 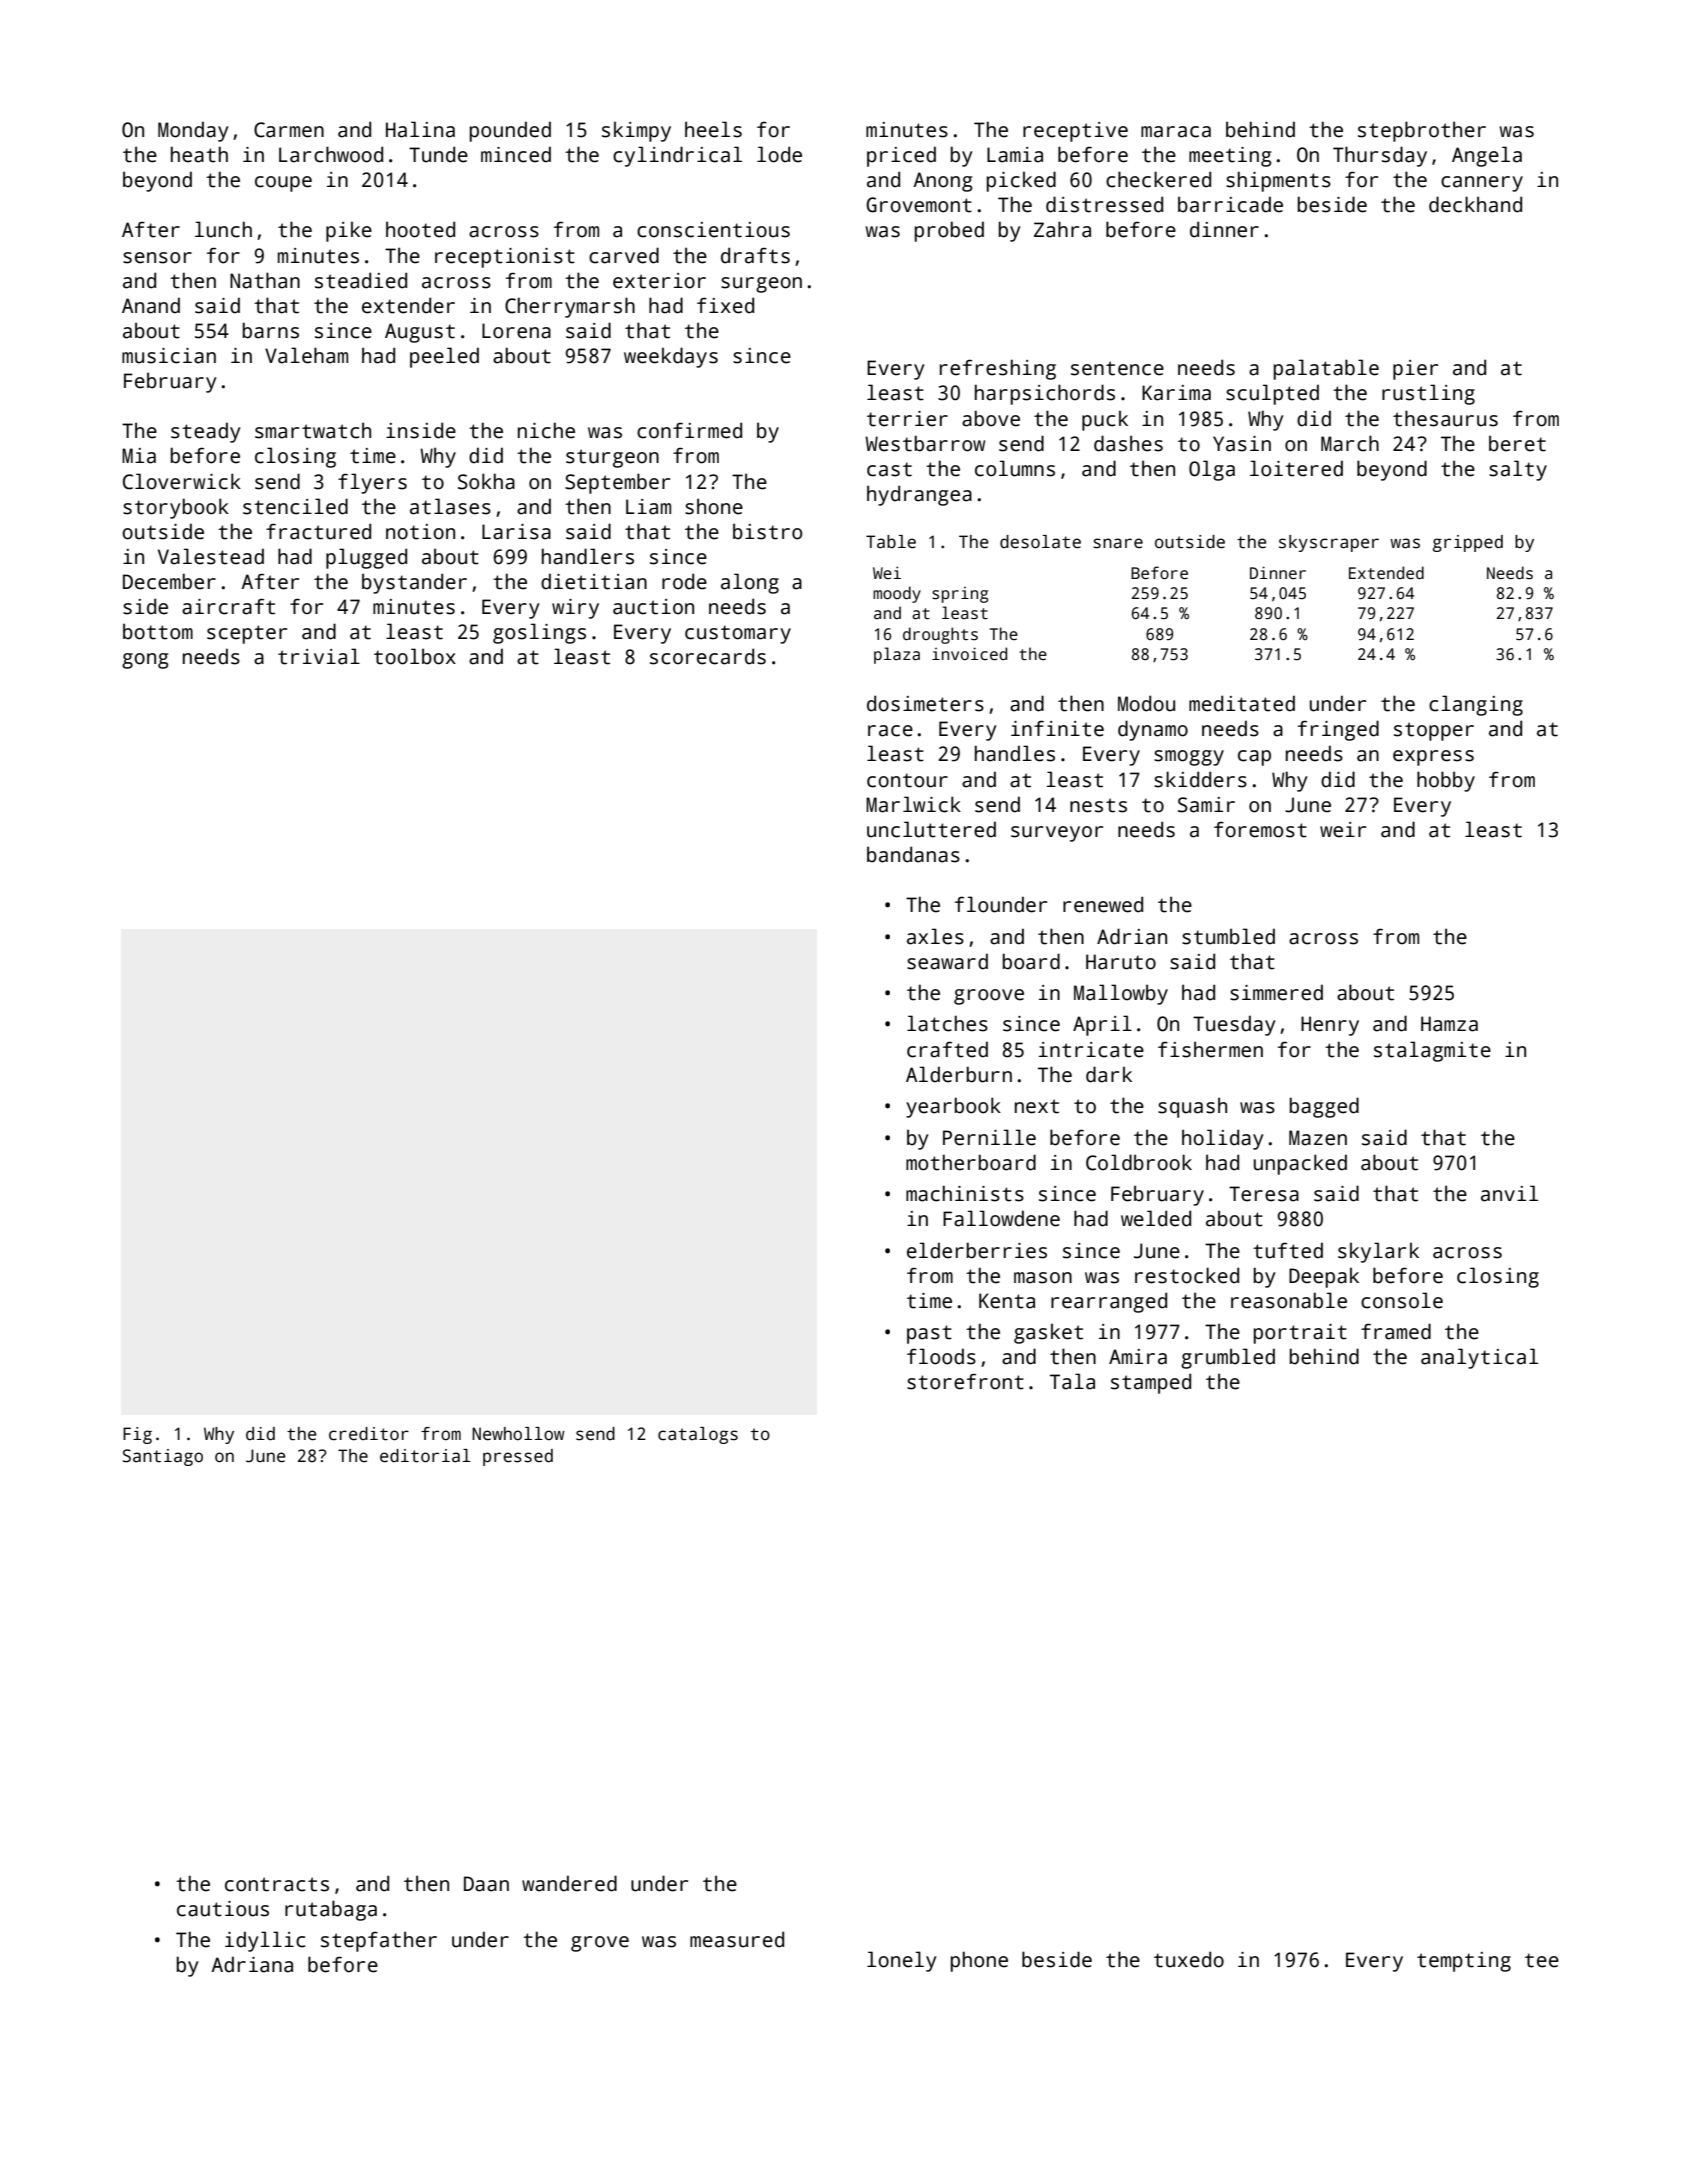 What do you see at coordinates (1386, 572) in the document?
I see `Extended` at bounding box center [1386, 572].
